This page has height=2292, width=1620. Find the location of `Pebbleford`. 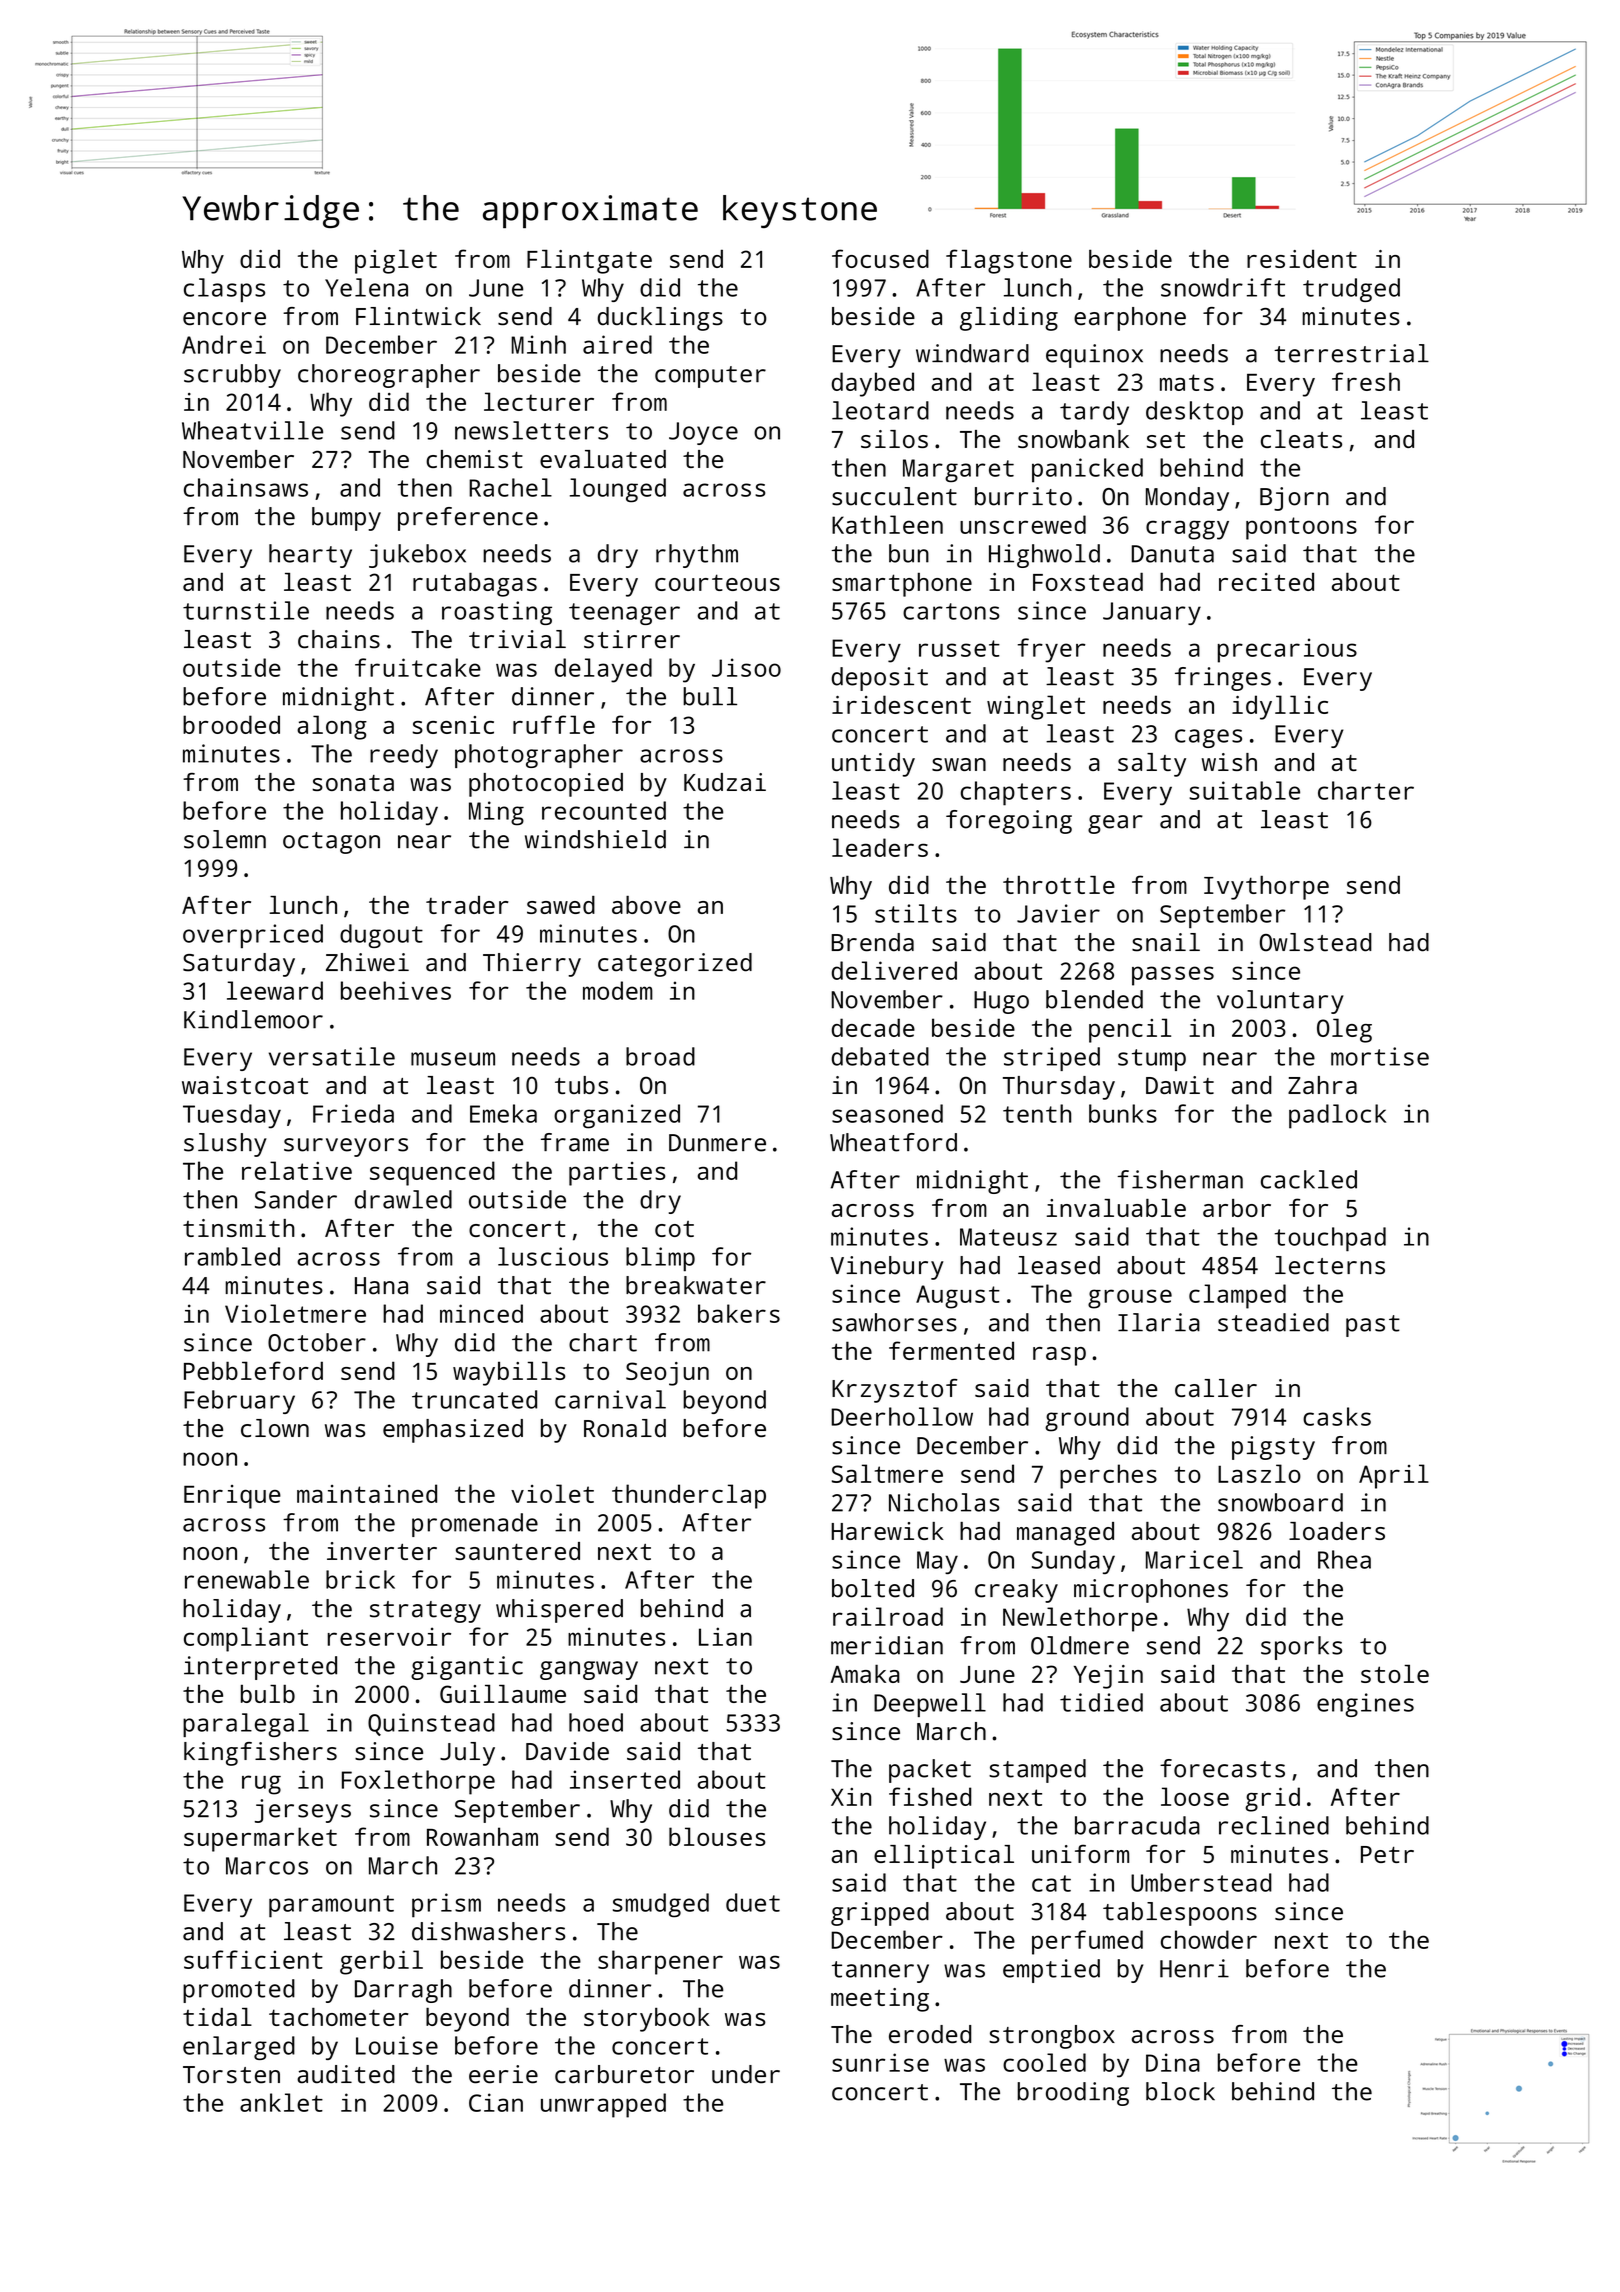

Pebbleford is located at coordinates (253, 1370).
